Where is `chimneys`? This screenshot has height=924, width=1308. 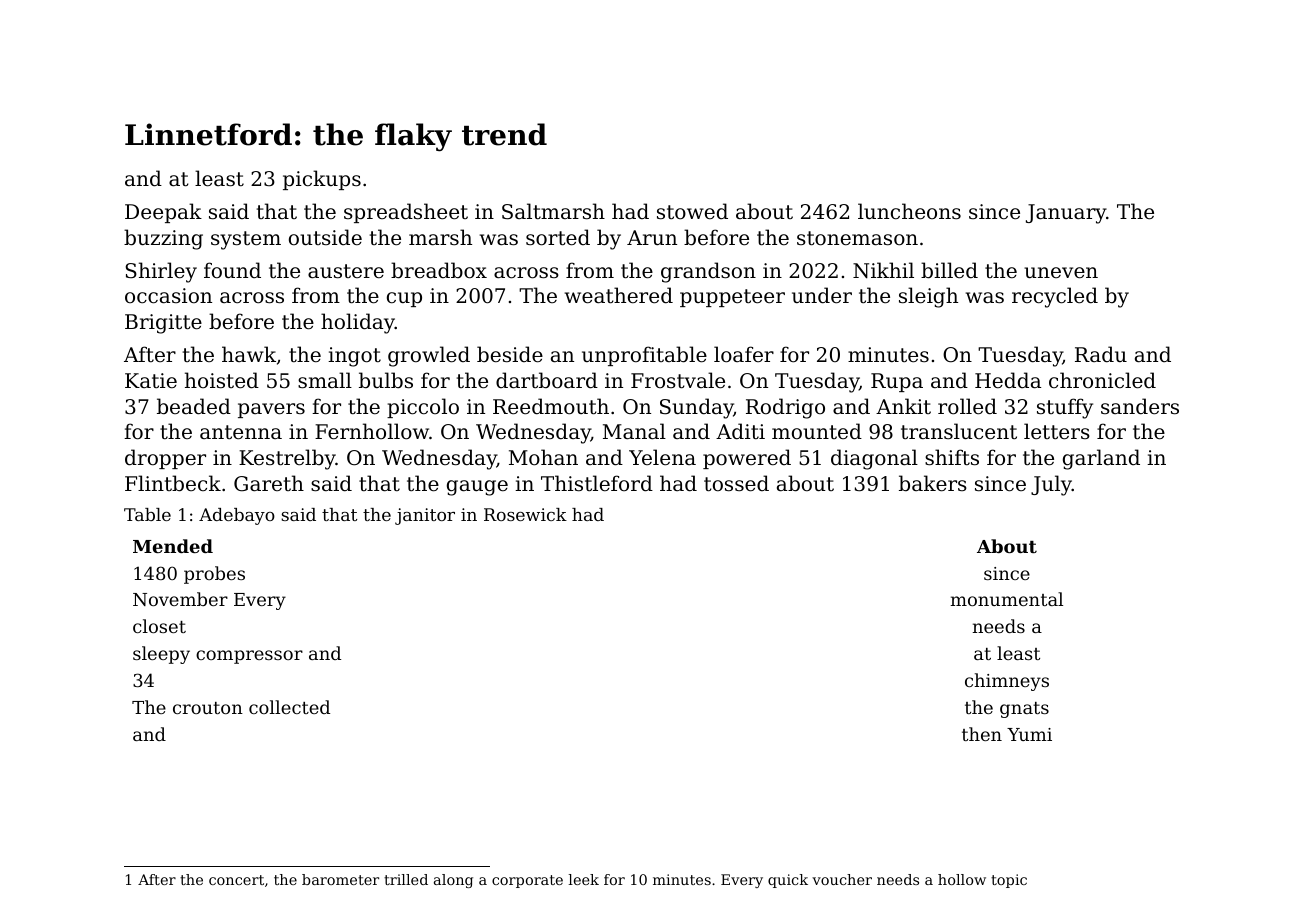
chimneys is located at coordinates (1007, 682).
